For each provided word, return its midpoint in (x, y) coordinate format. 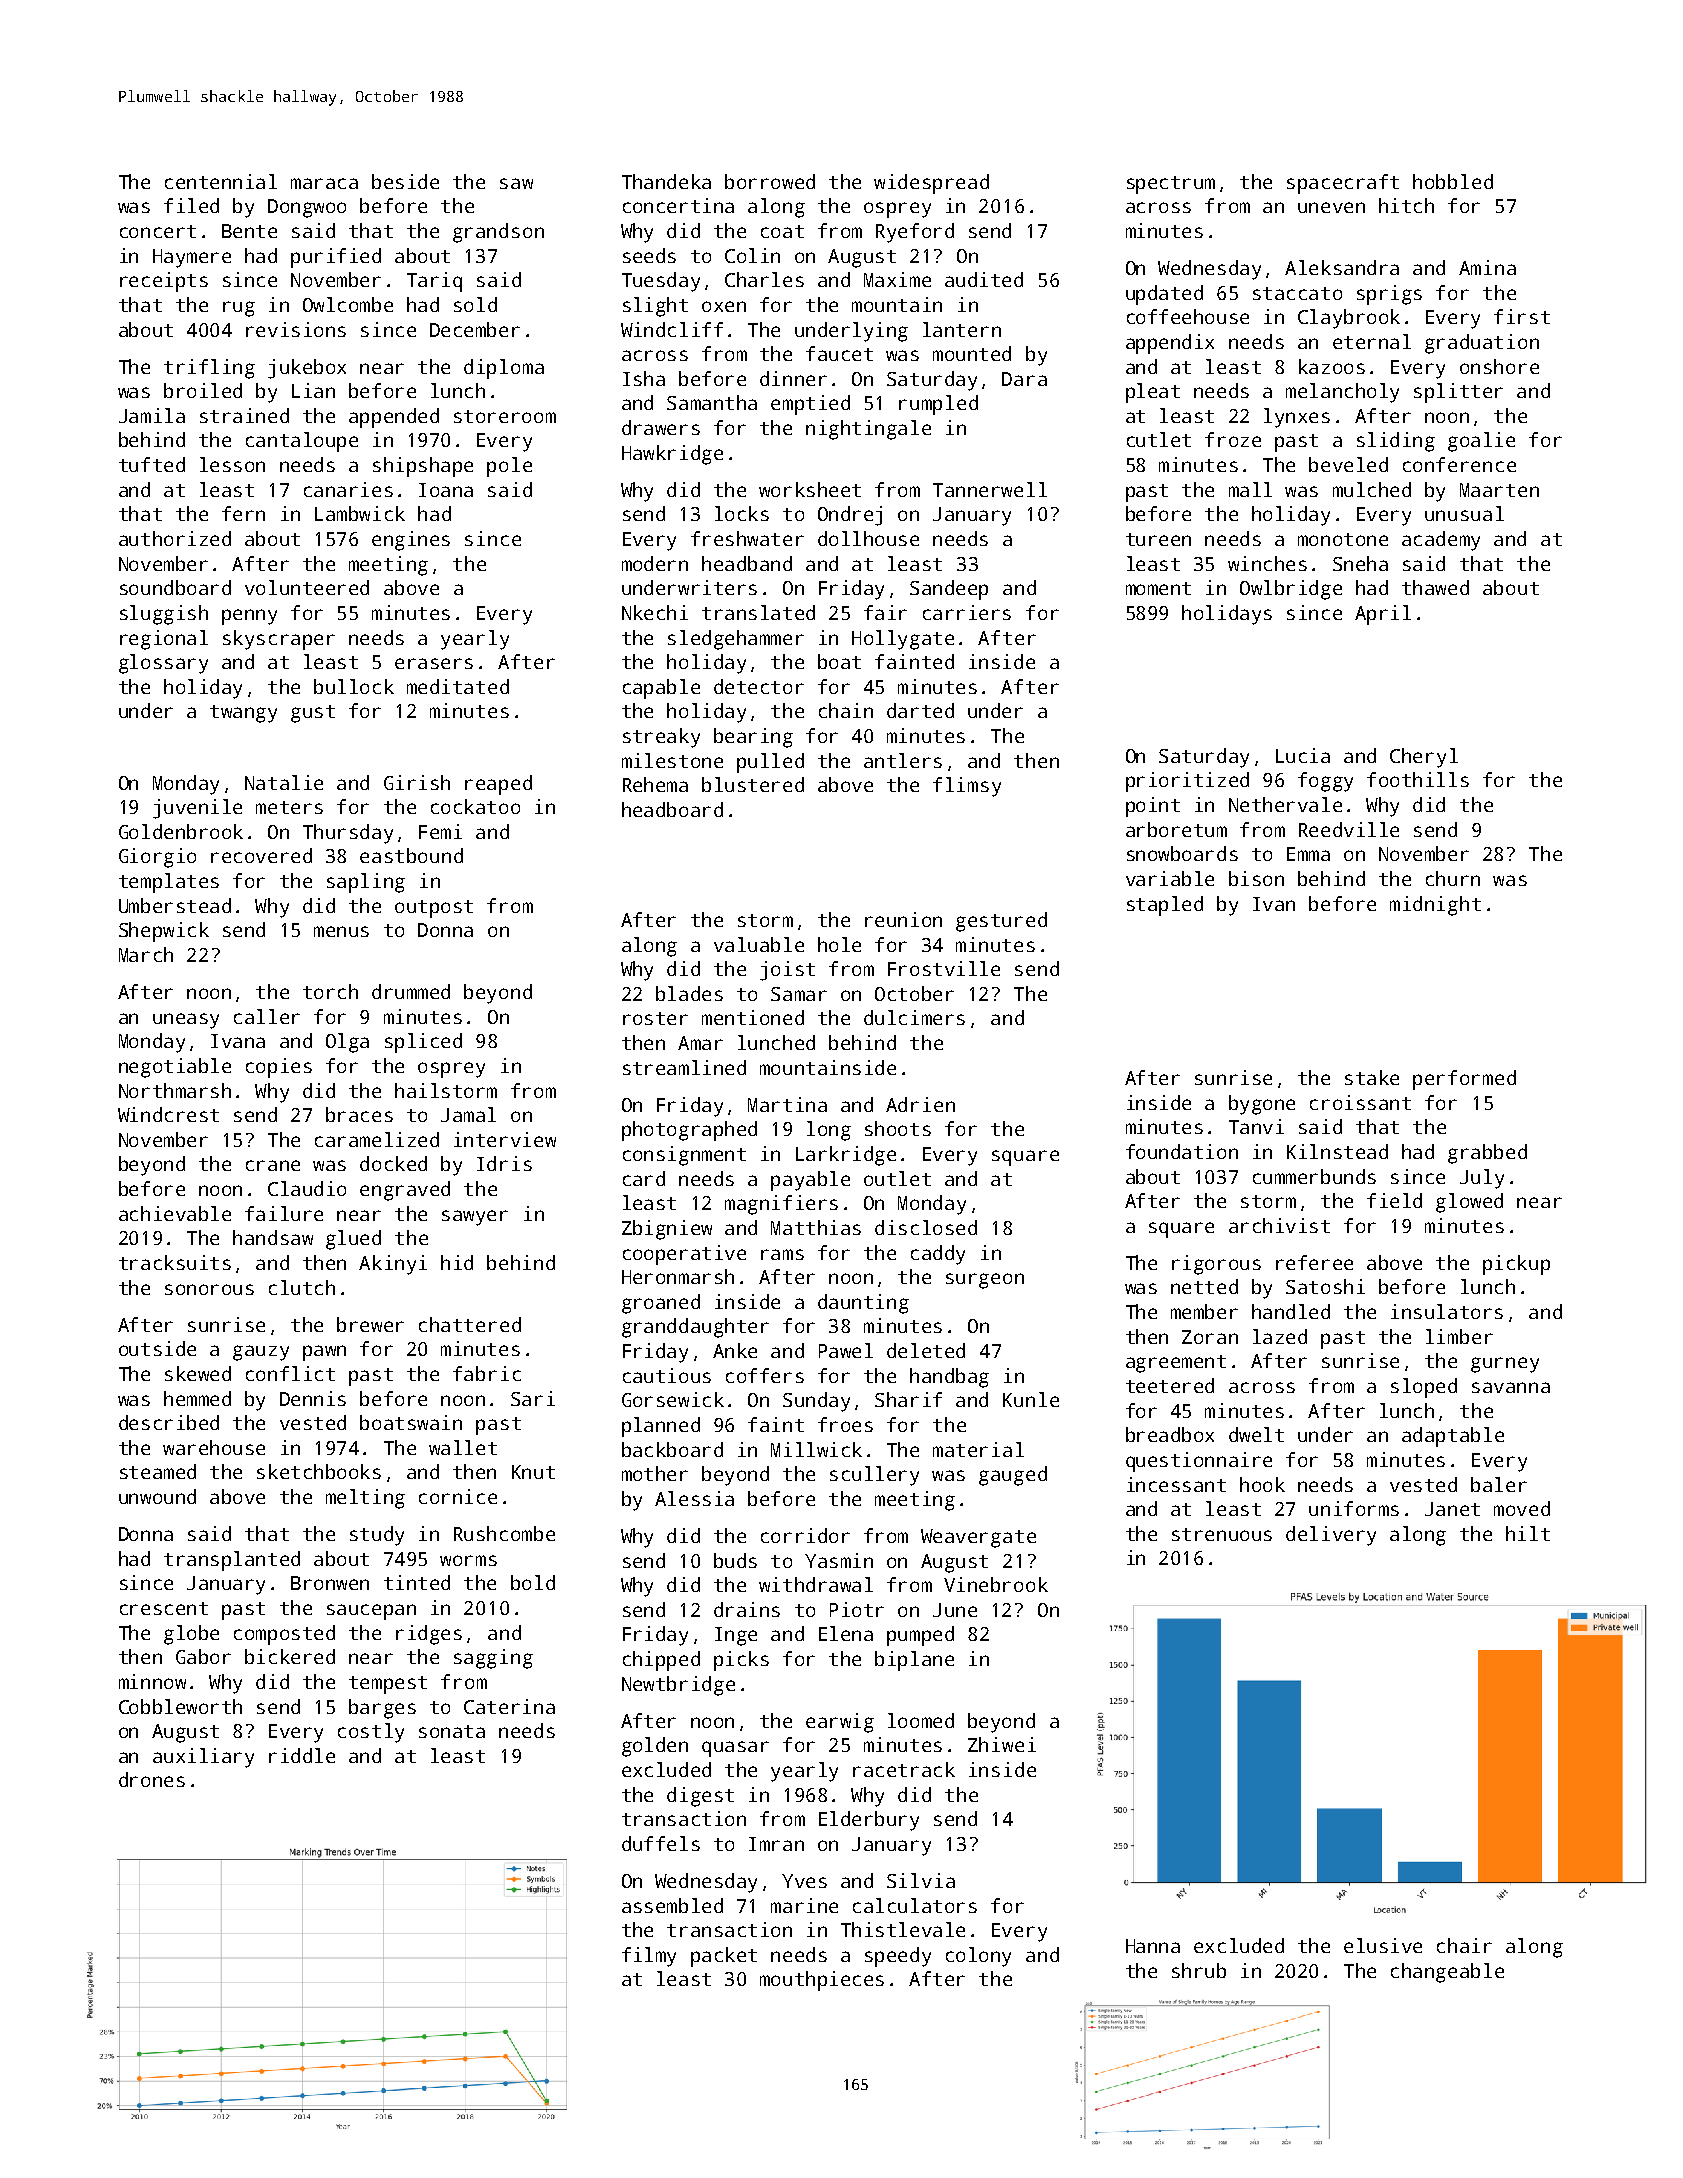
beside (405, 181)
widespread (931, 184)
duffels (661, 1843)
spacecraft (1343, 184)
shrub (1199, 1970)
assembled (672, 1905)
